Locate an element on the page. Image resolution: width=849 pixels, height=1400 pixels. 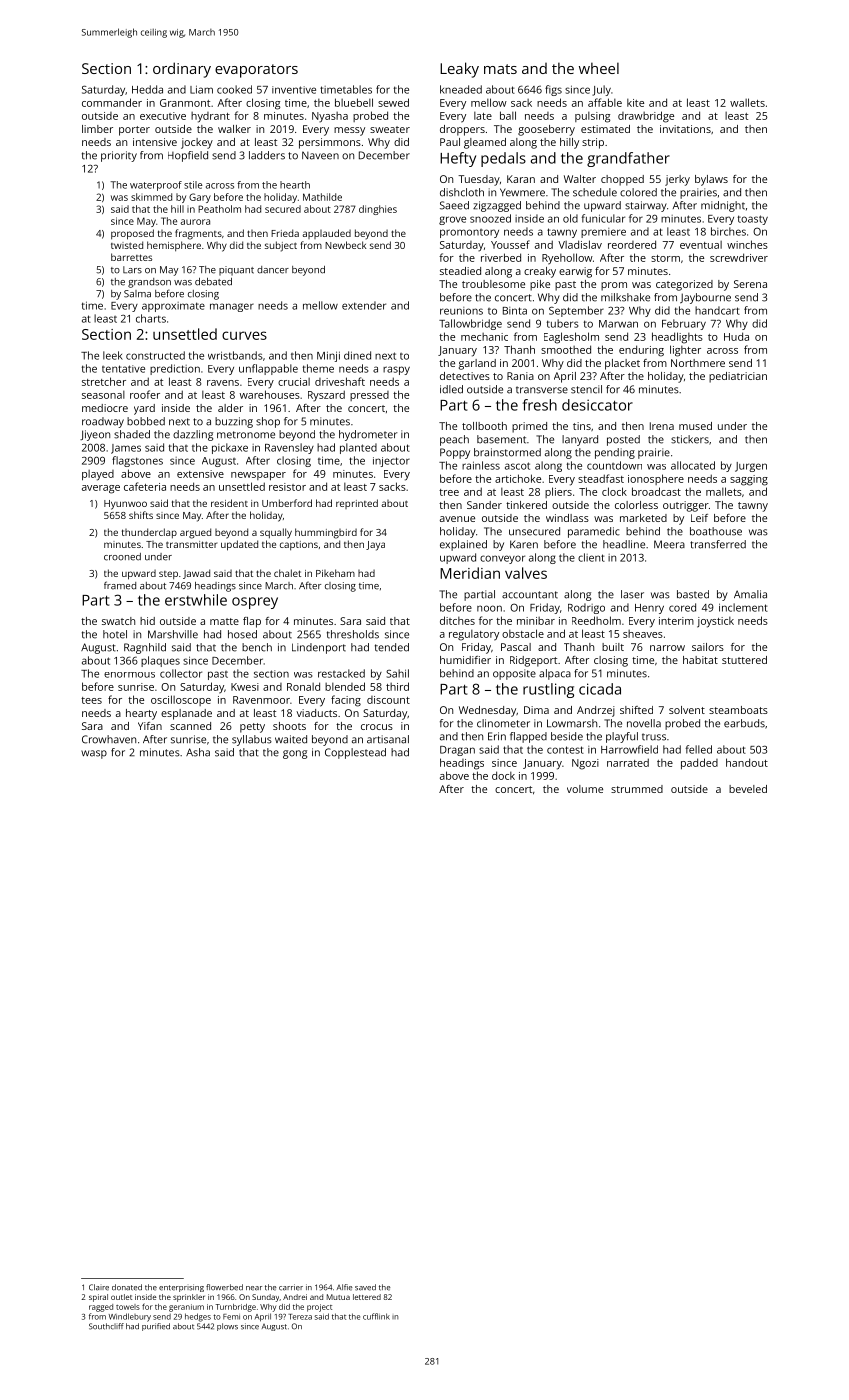
wasp is located at coordinates (94, 754).
